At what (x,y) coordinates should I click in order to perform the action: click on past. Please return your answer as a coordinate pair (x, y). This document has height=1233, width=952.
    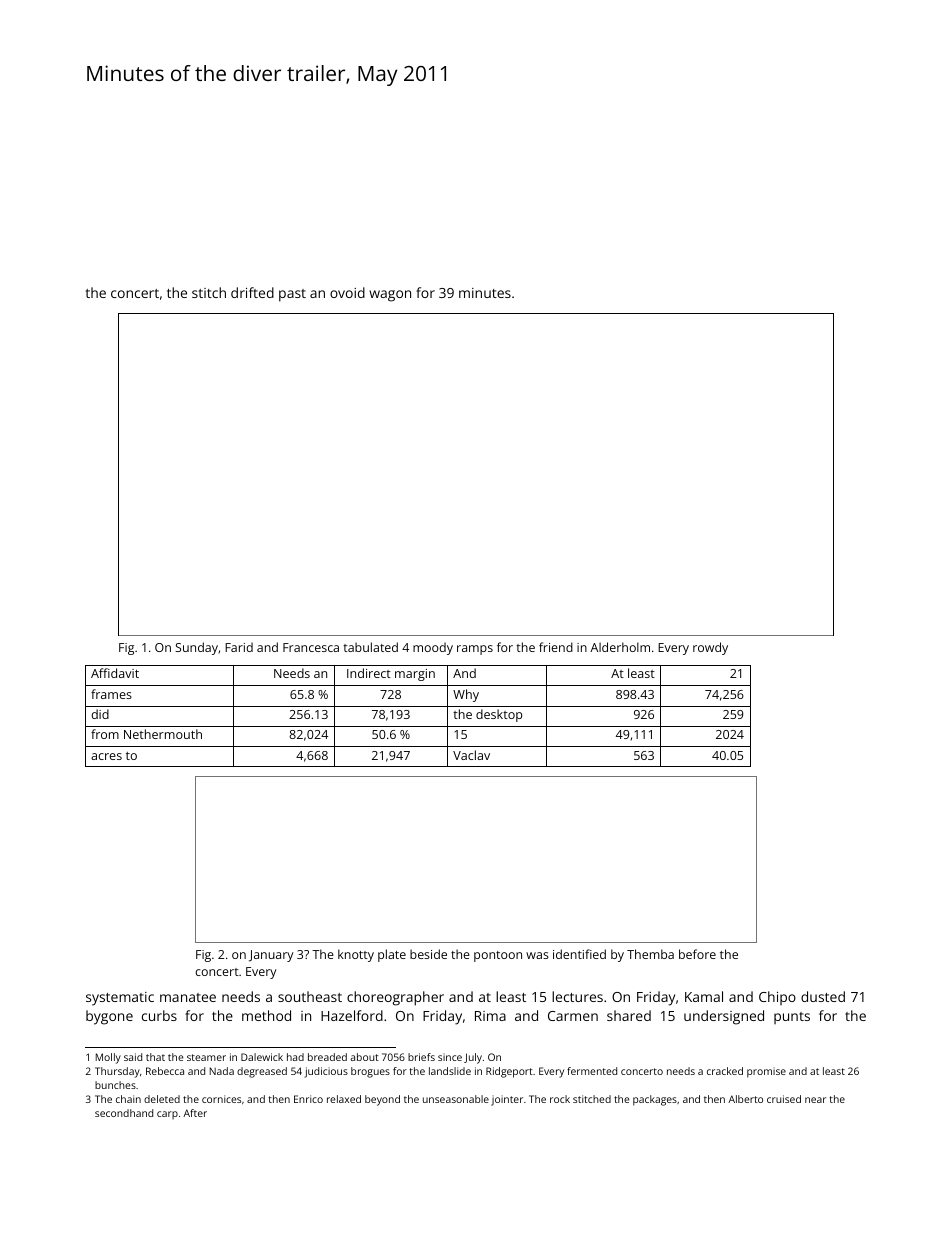
    Looking at the image, I should click on (292, 295).
